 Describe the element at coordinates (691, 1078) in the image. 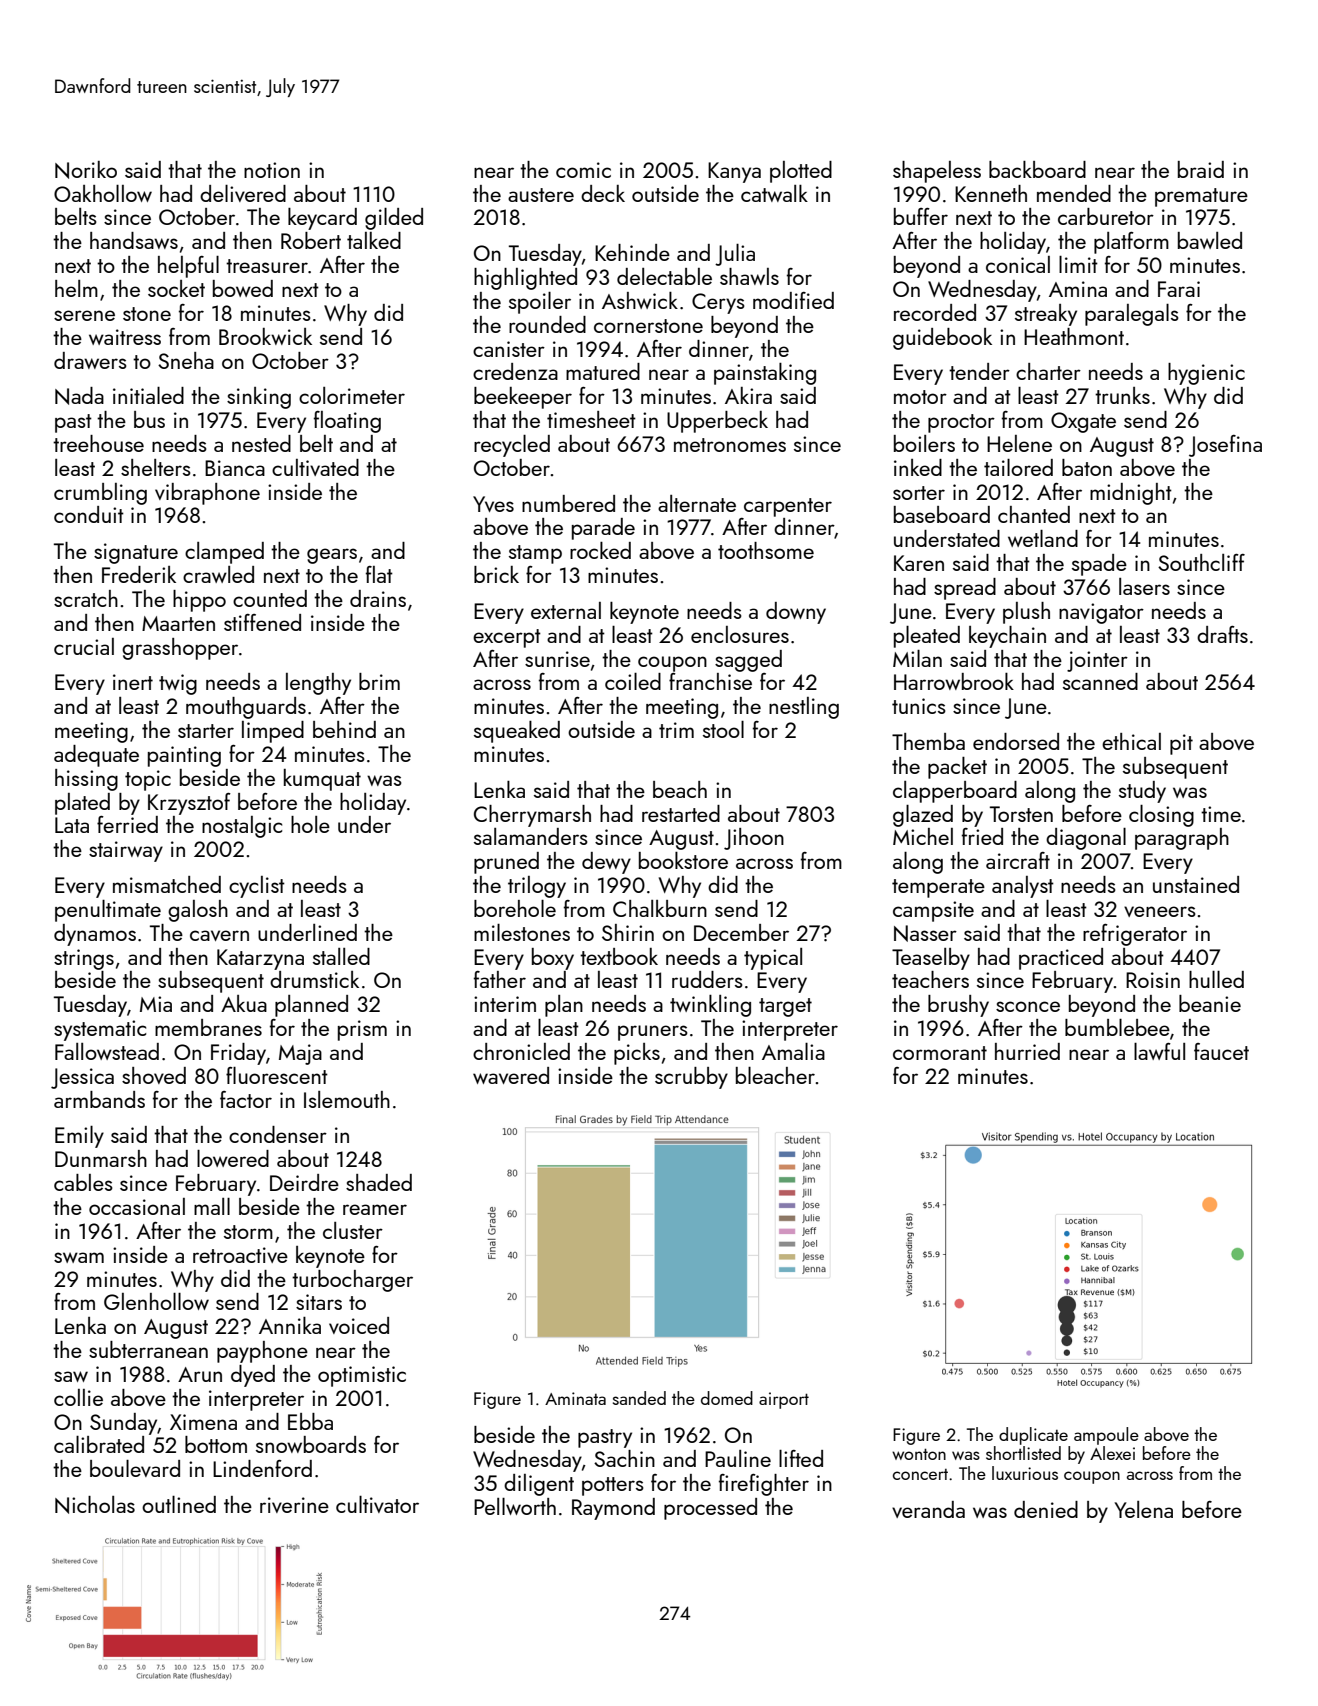

I see `scrubby` at that location.
